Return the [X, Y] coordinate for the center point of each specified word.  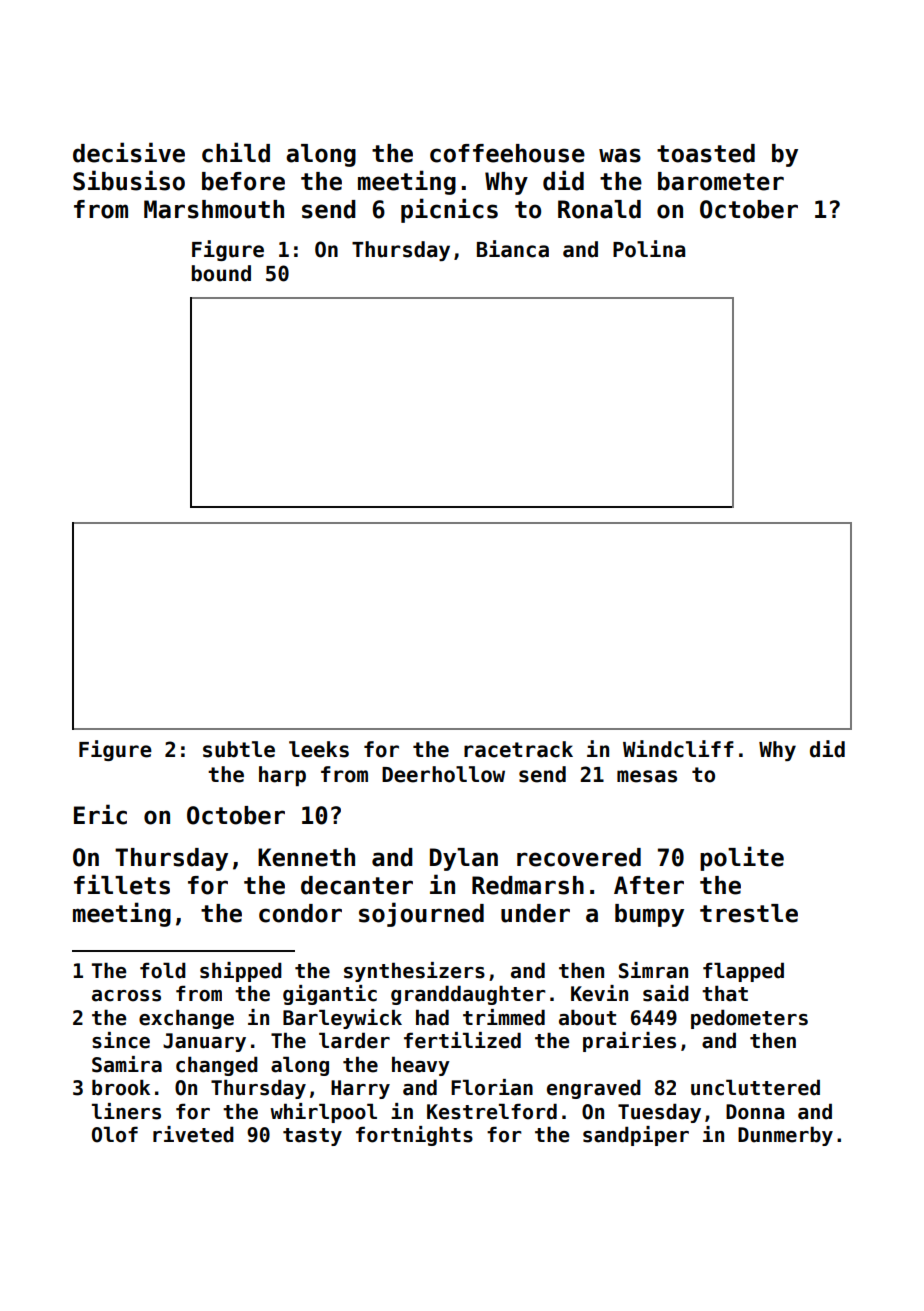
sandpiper [636, 1136]
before [243, 181]
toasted [706, 153]
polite [742, 858]
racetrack [518, 749]
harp [282, 776]
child [236, 152]
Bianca [513, 249]
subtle [239, 749]
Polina [649, 249]
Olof [115, 1134]
